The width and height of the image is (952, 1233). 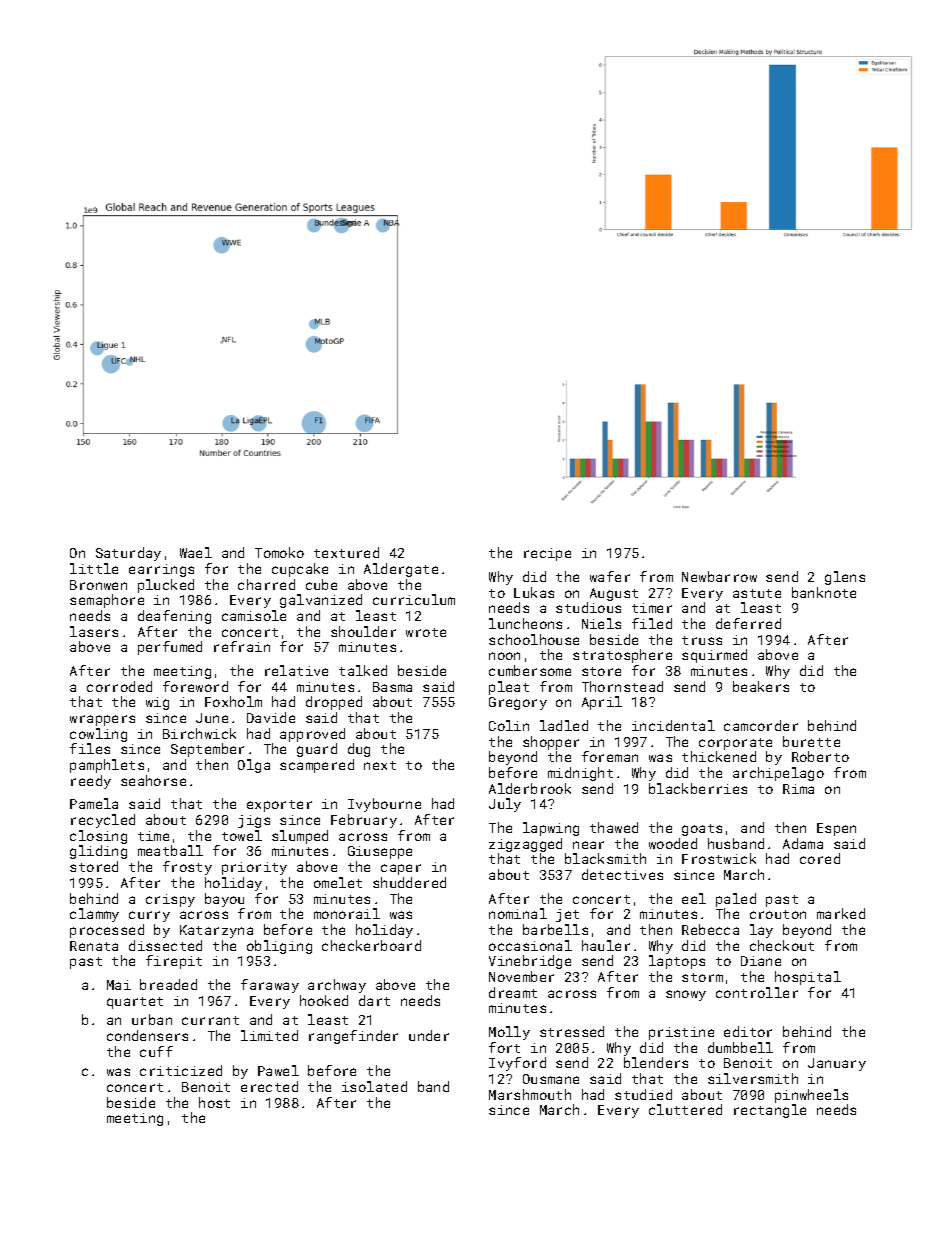 What do you see at coordinates (530, 962) in the image?
I see `Vinebridge` at bounding box center [530, 962].
